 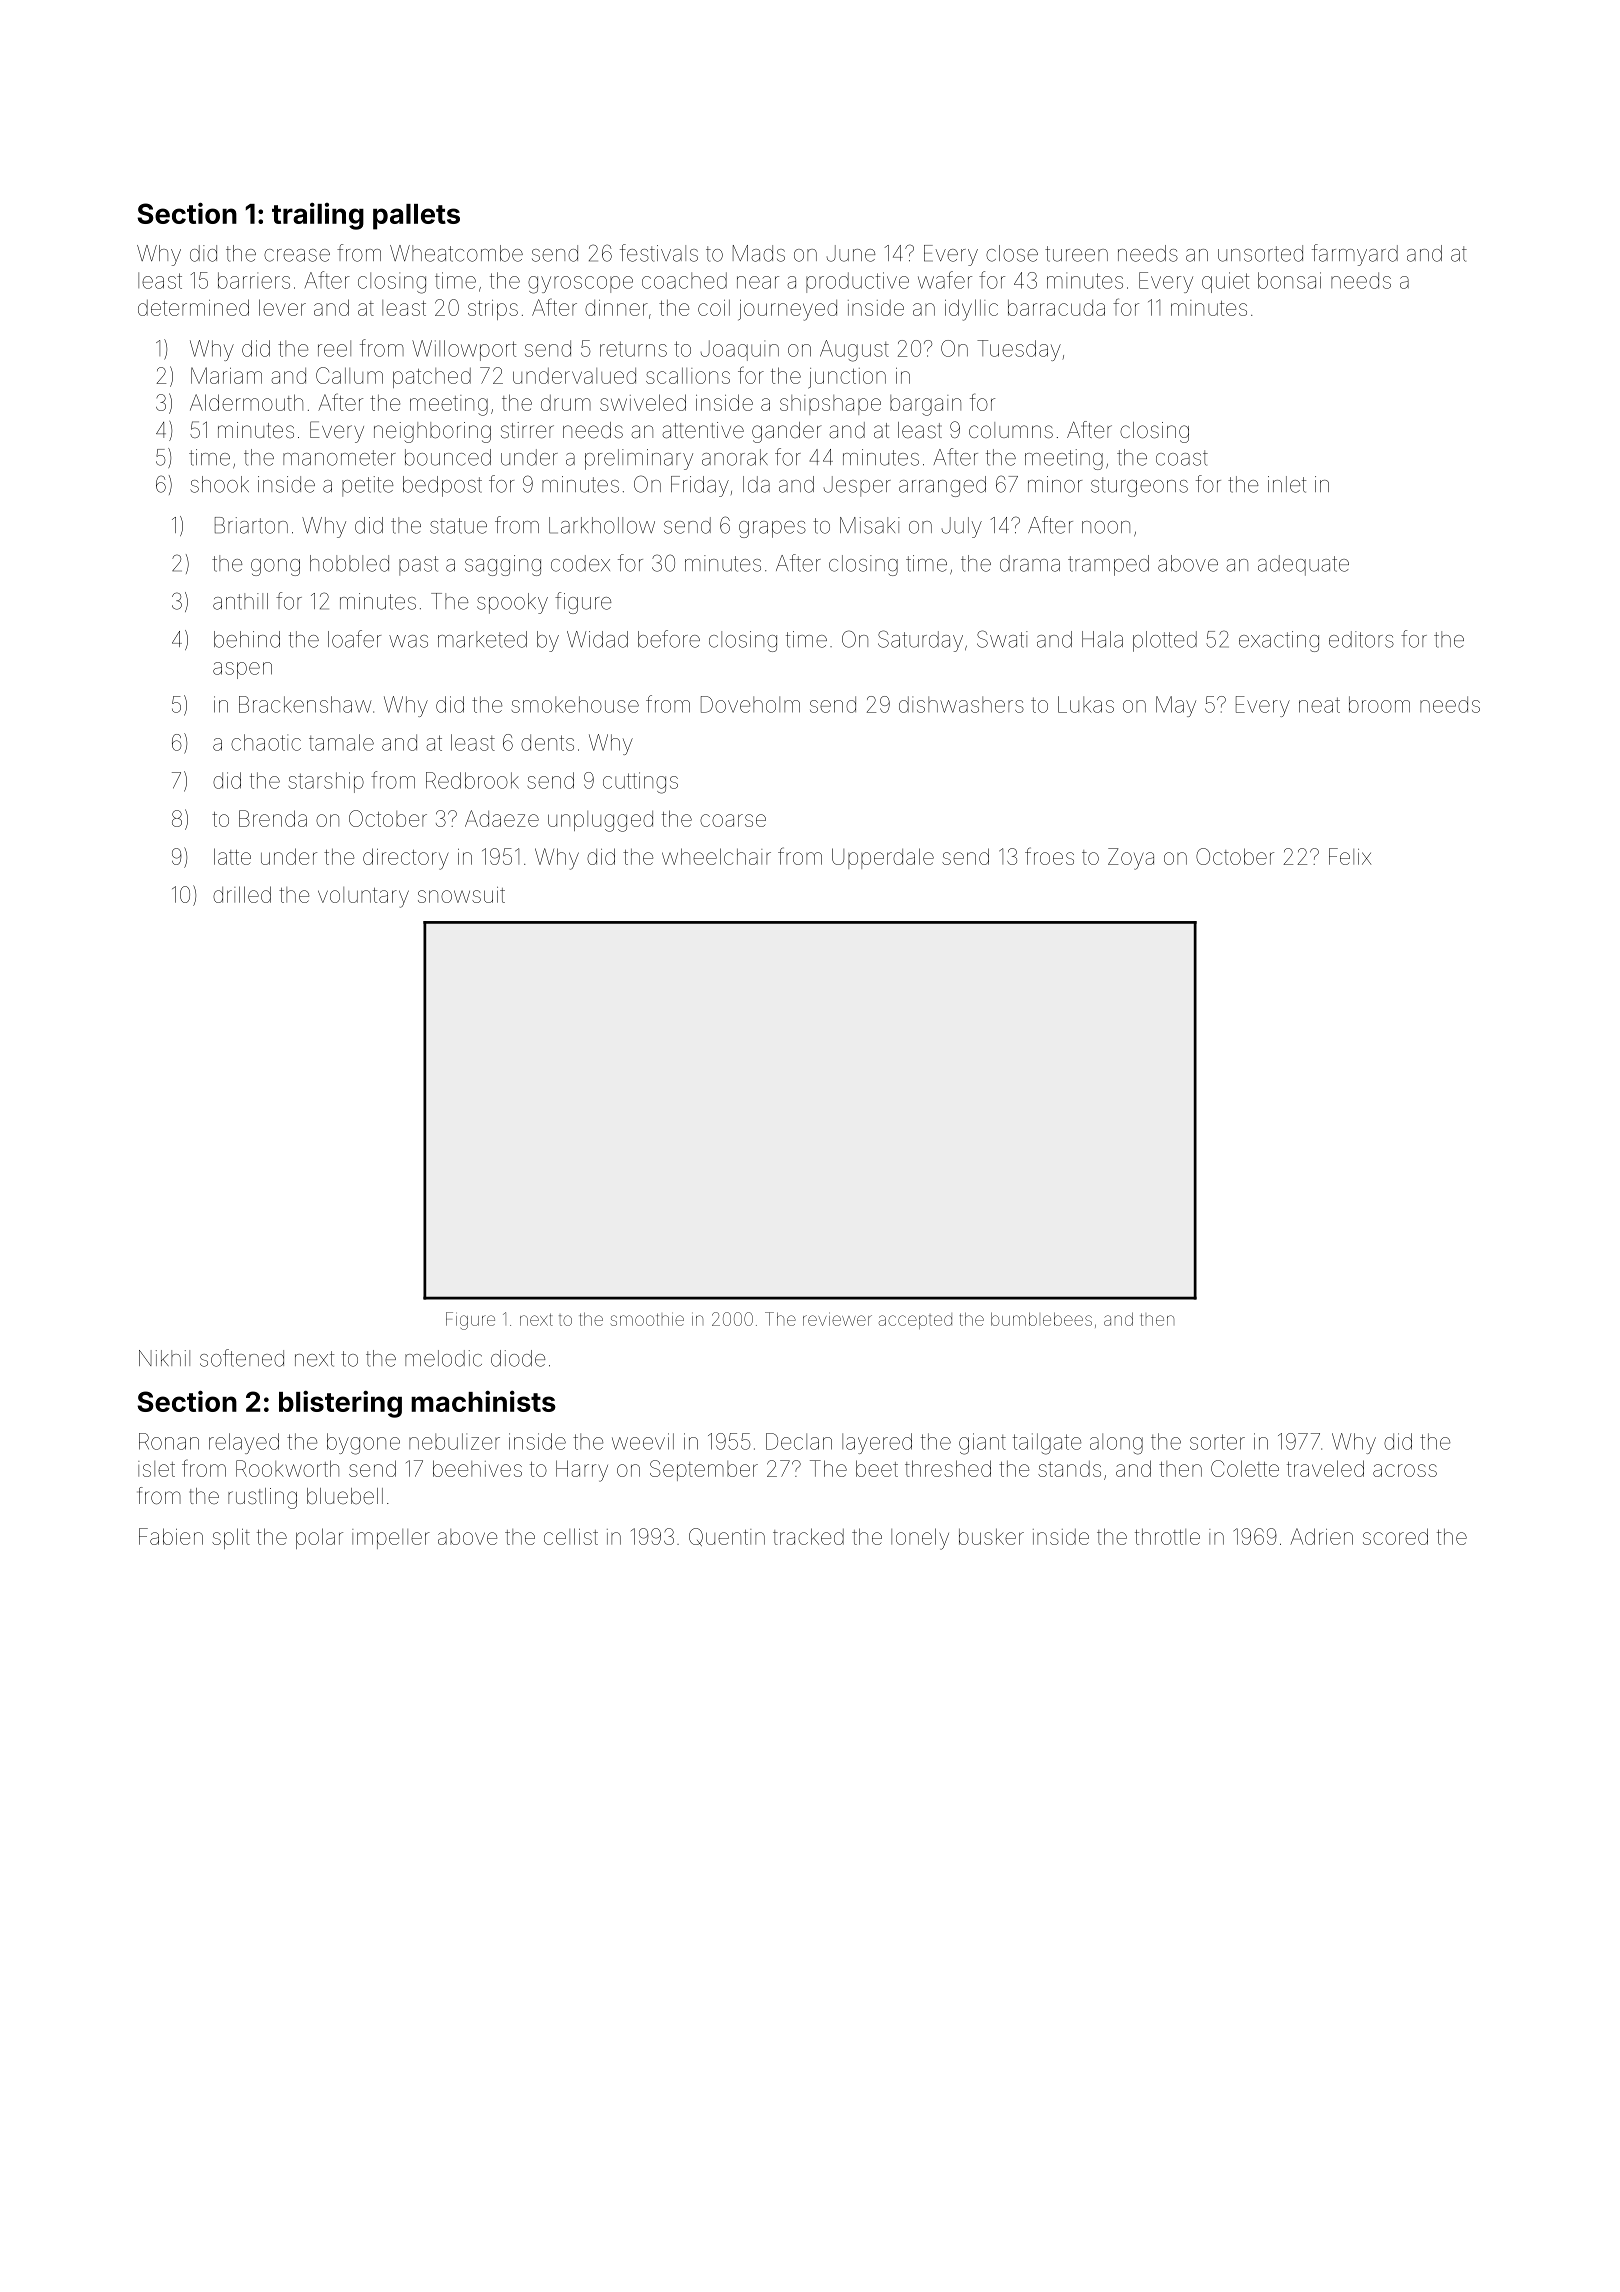 I want to click on inlet, so click(x=1287, y=484).
